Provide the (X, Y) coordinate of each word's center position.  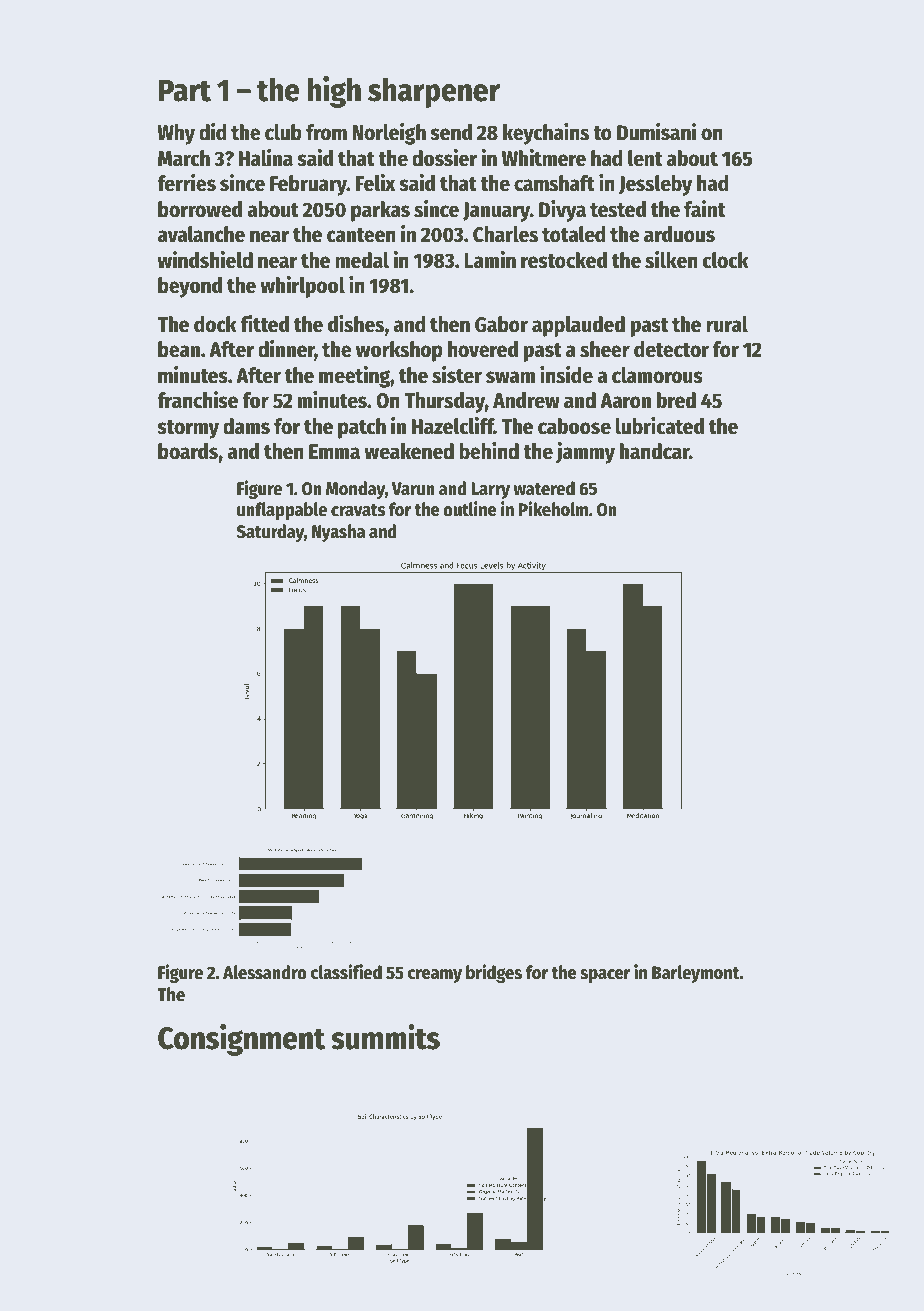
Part (185, 90)
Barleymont (696, 974)
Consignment (241, 1040)
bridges (494, 973)
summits (385, 1037)
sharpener (434, 92)
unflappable (282, 511)
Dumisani (656, 132)
